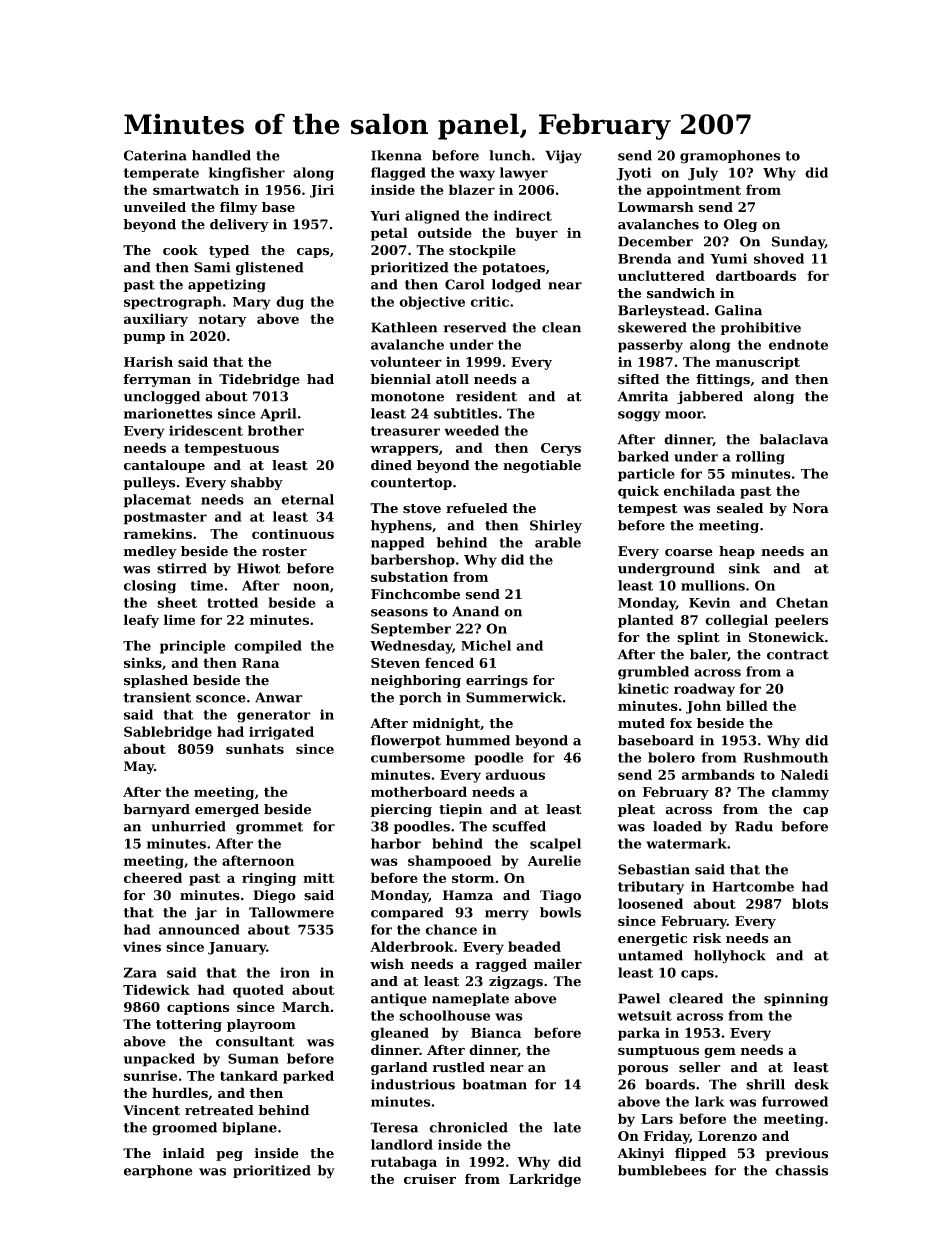  I want to click on medley, so click(150, 552).
